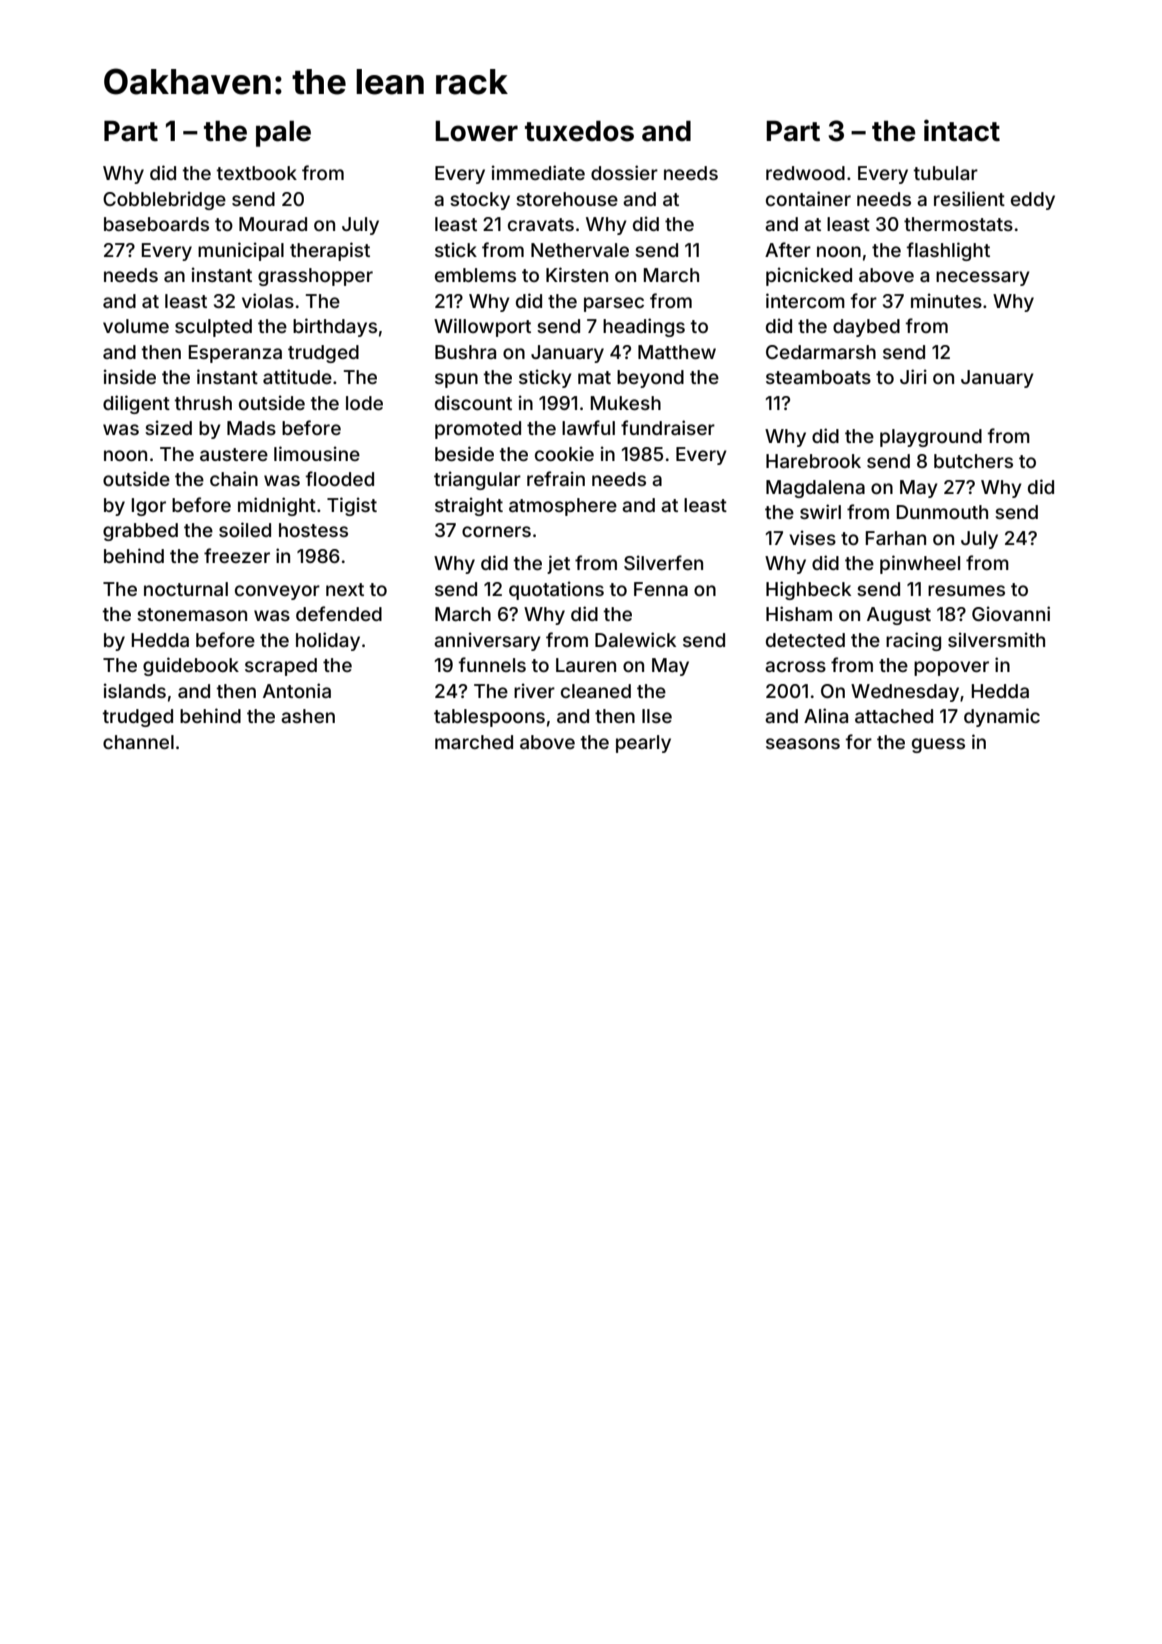  What do you see at coordinates (962, 130) in the page?
I see `intact` at bounding box center [962, 130].
